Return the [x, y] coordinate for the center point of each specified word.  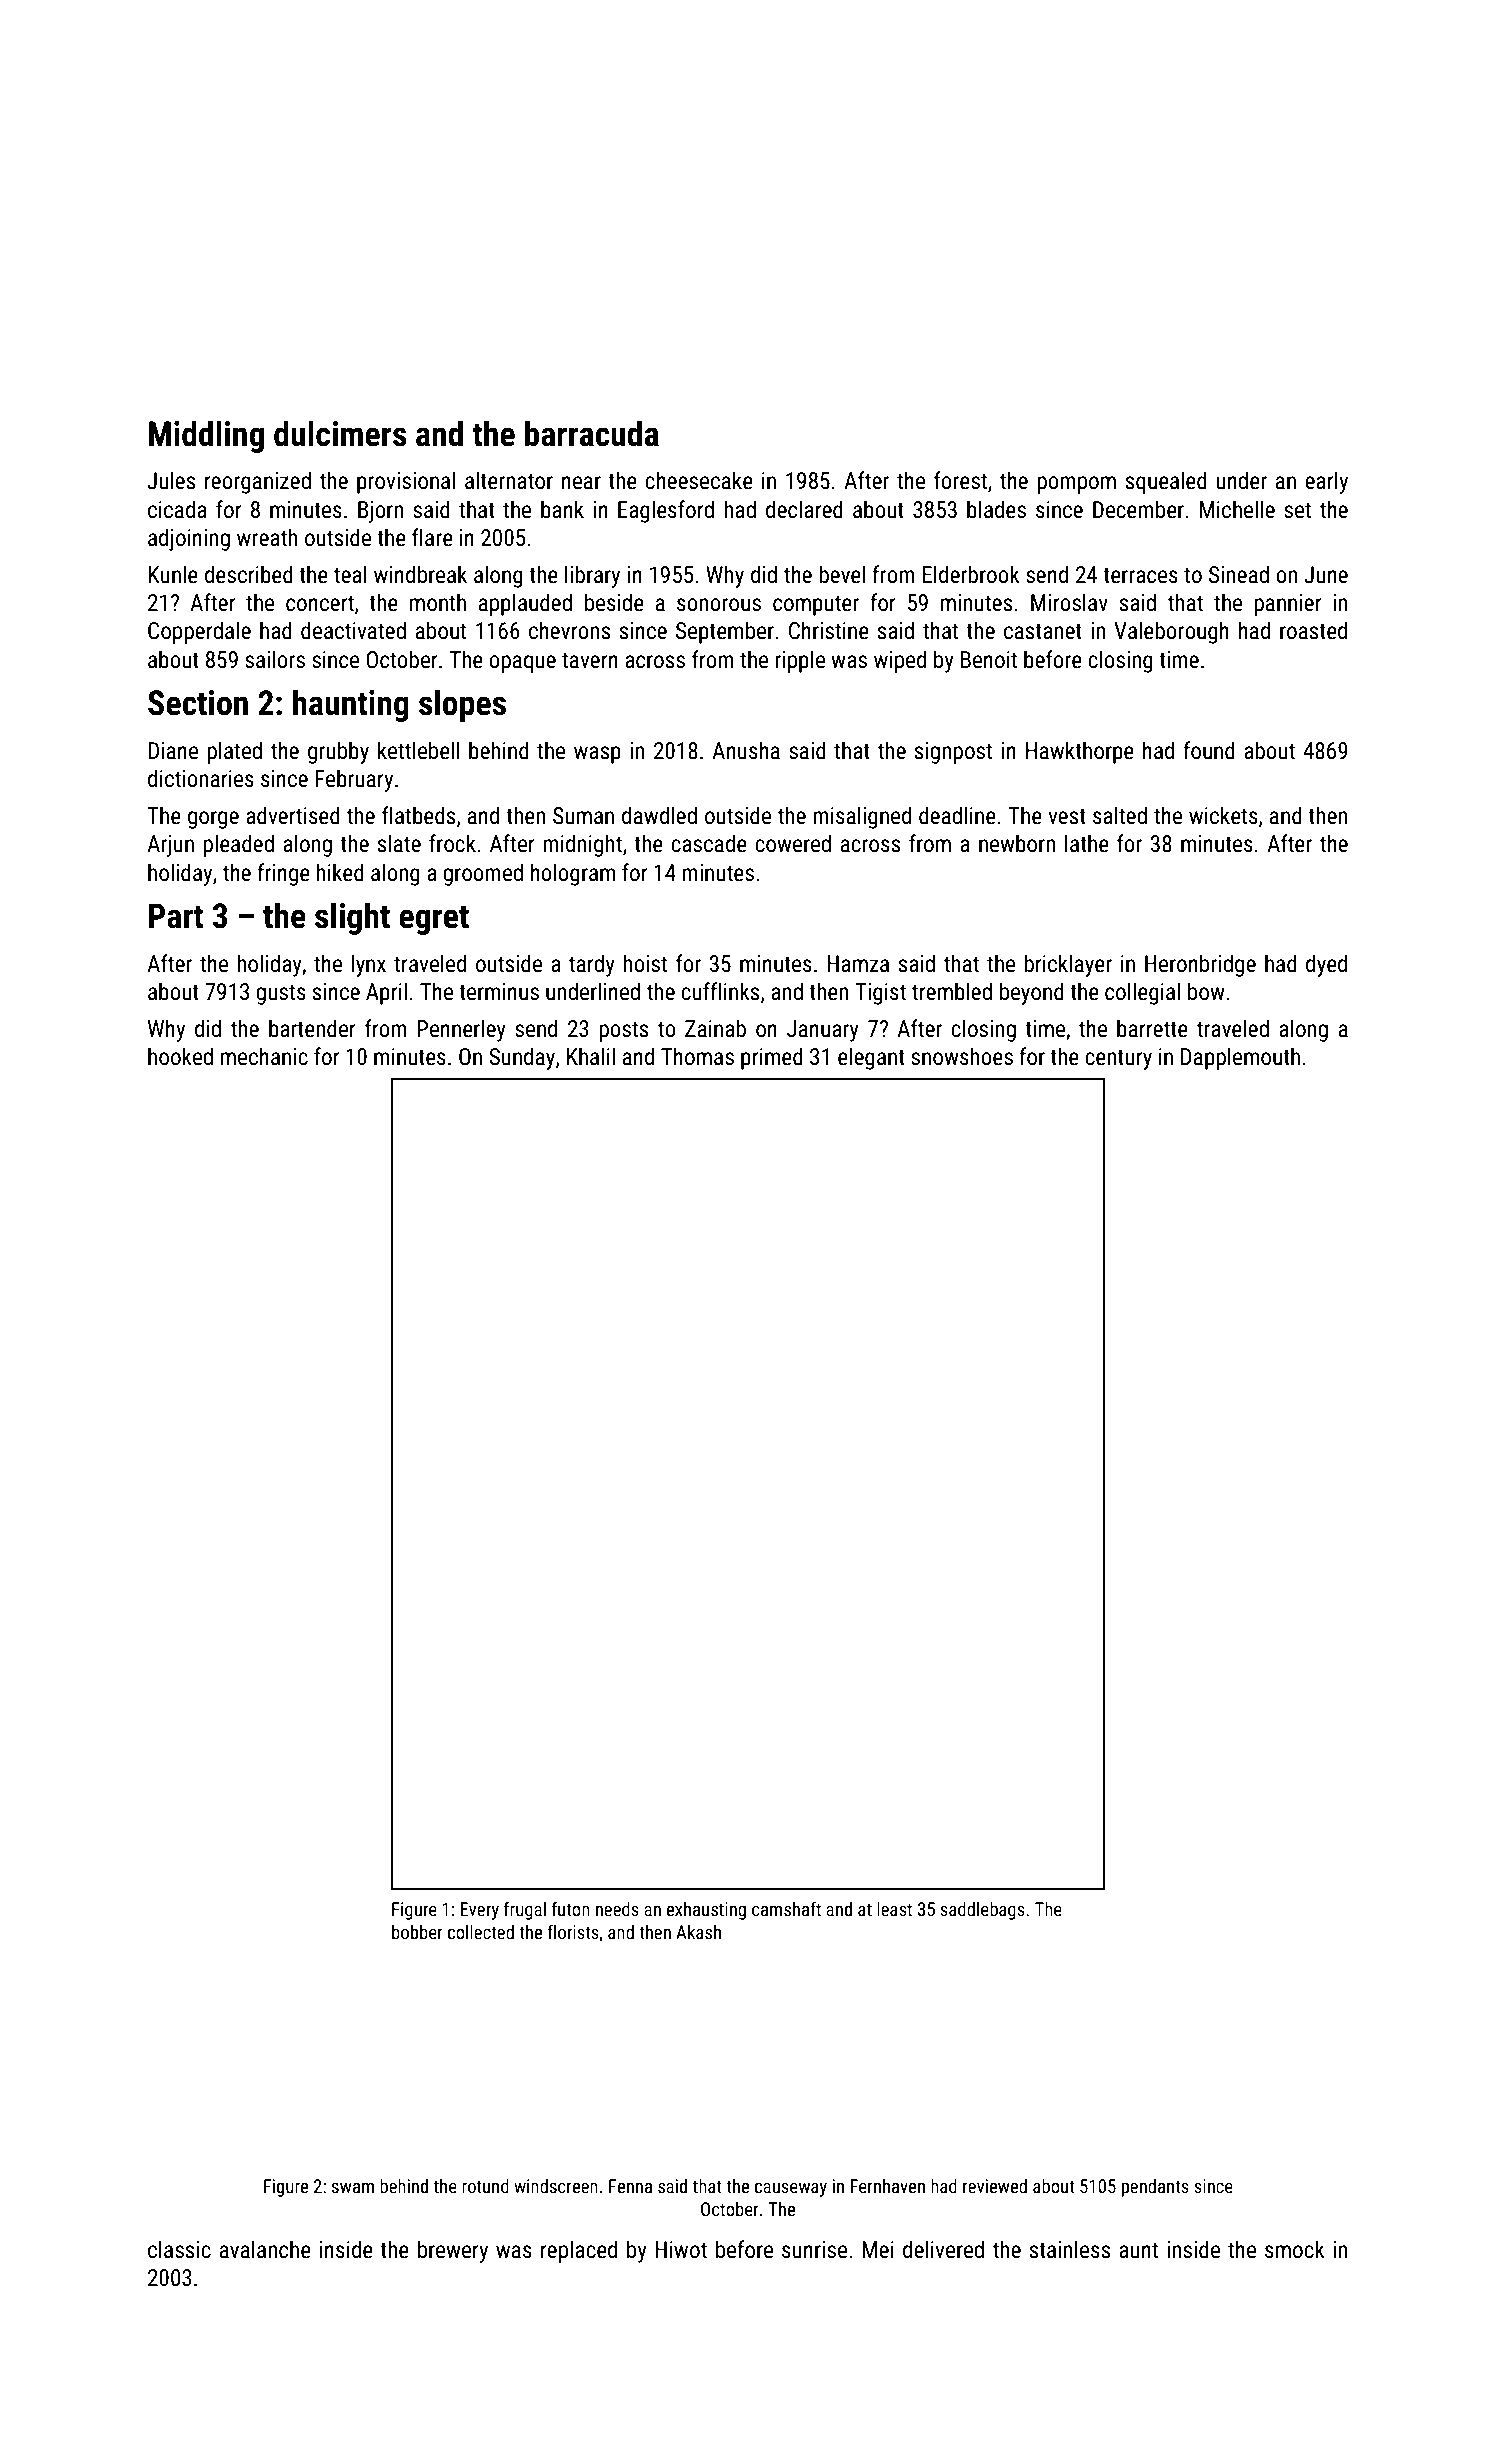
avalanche [265, 2249]
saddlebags [982, 1911]
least [894, 1909]
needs [617, 1909]
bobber [417, 1932]
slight [352, 918]
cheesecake [699, 480]
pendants [1155, 2188]
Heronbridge [1200, 965]
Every [479, 1911]
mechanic [264, 1056]
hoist [645, 963]
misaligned [862, 817]
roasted [1313, 630]
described [249, 574]
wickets [1223, 815]
